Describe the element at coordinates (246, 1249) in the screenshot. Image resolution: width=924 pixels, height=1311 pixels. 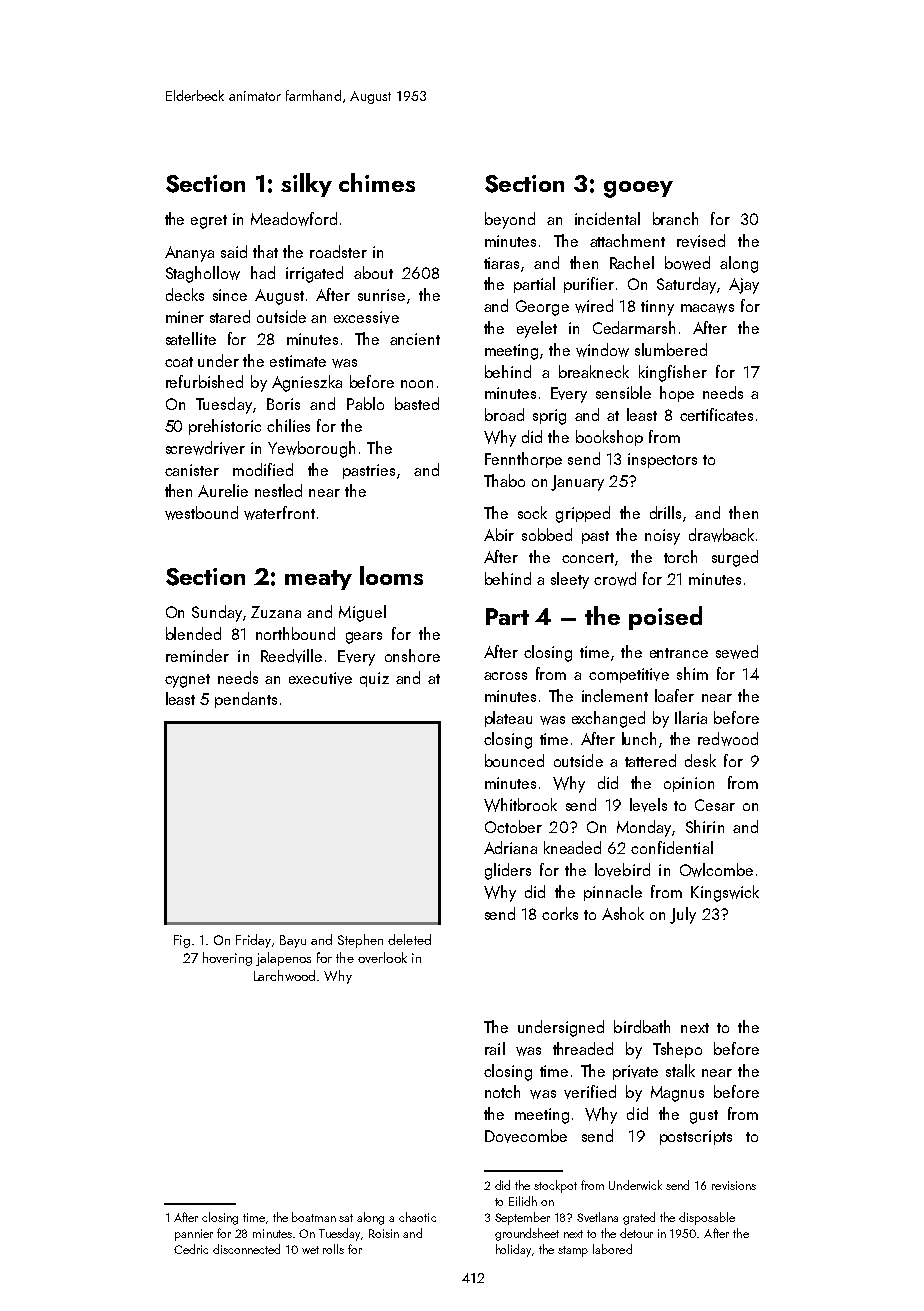
I see `disconnected` at that location.
